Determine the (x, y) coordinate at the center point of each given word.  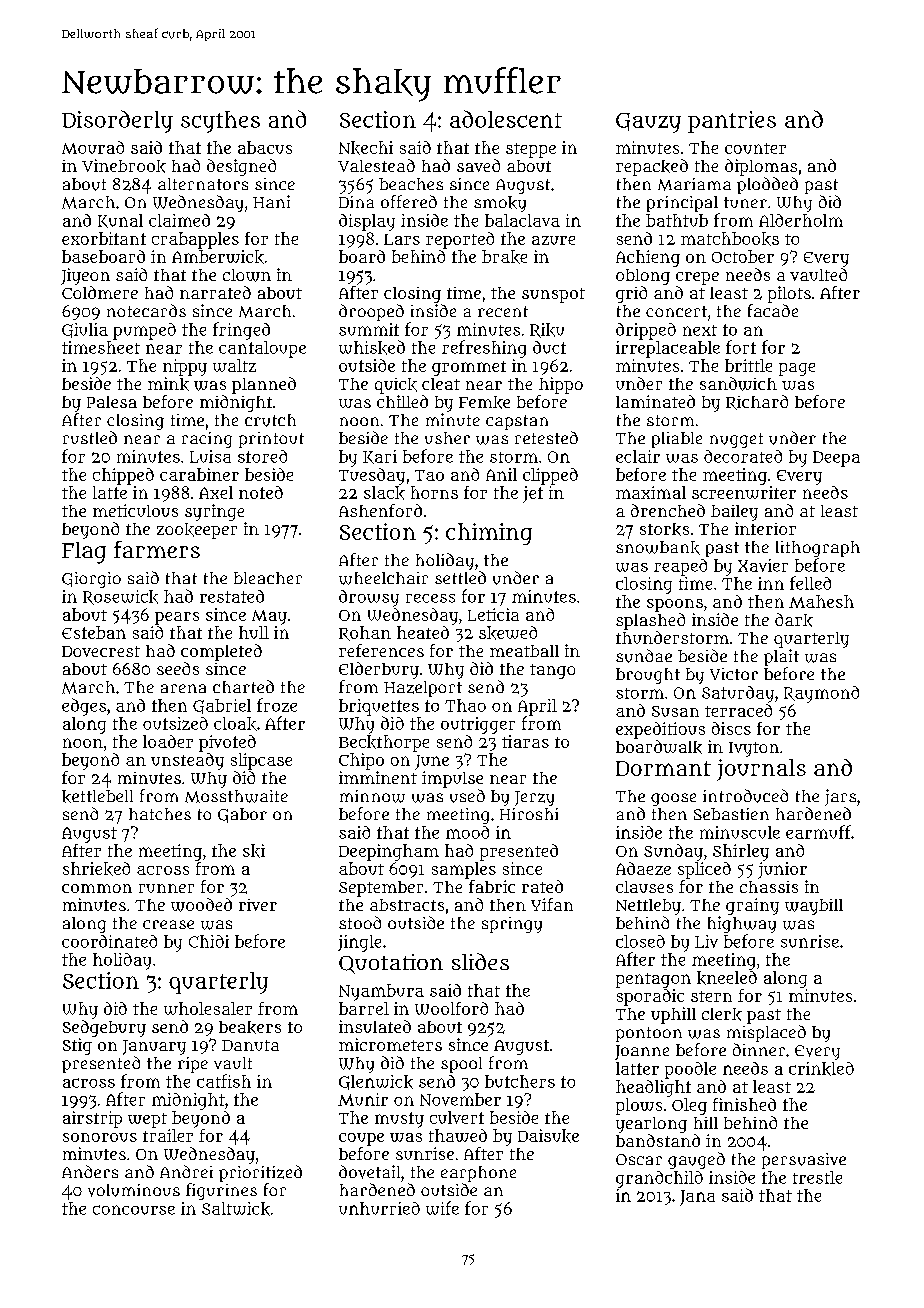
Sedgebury (104, 1028)
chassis (769, 887)
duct (549, 347)
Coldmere (100, 292)
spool (461, 1065)
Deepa (836, 459)
